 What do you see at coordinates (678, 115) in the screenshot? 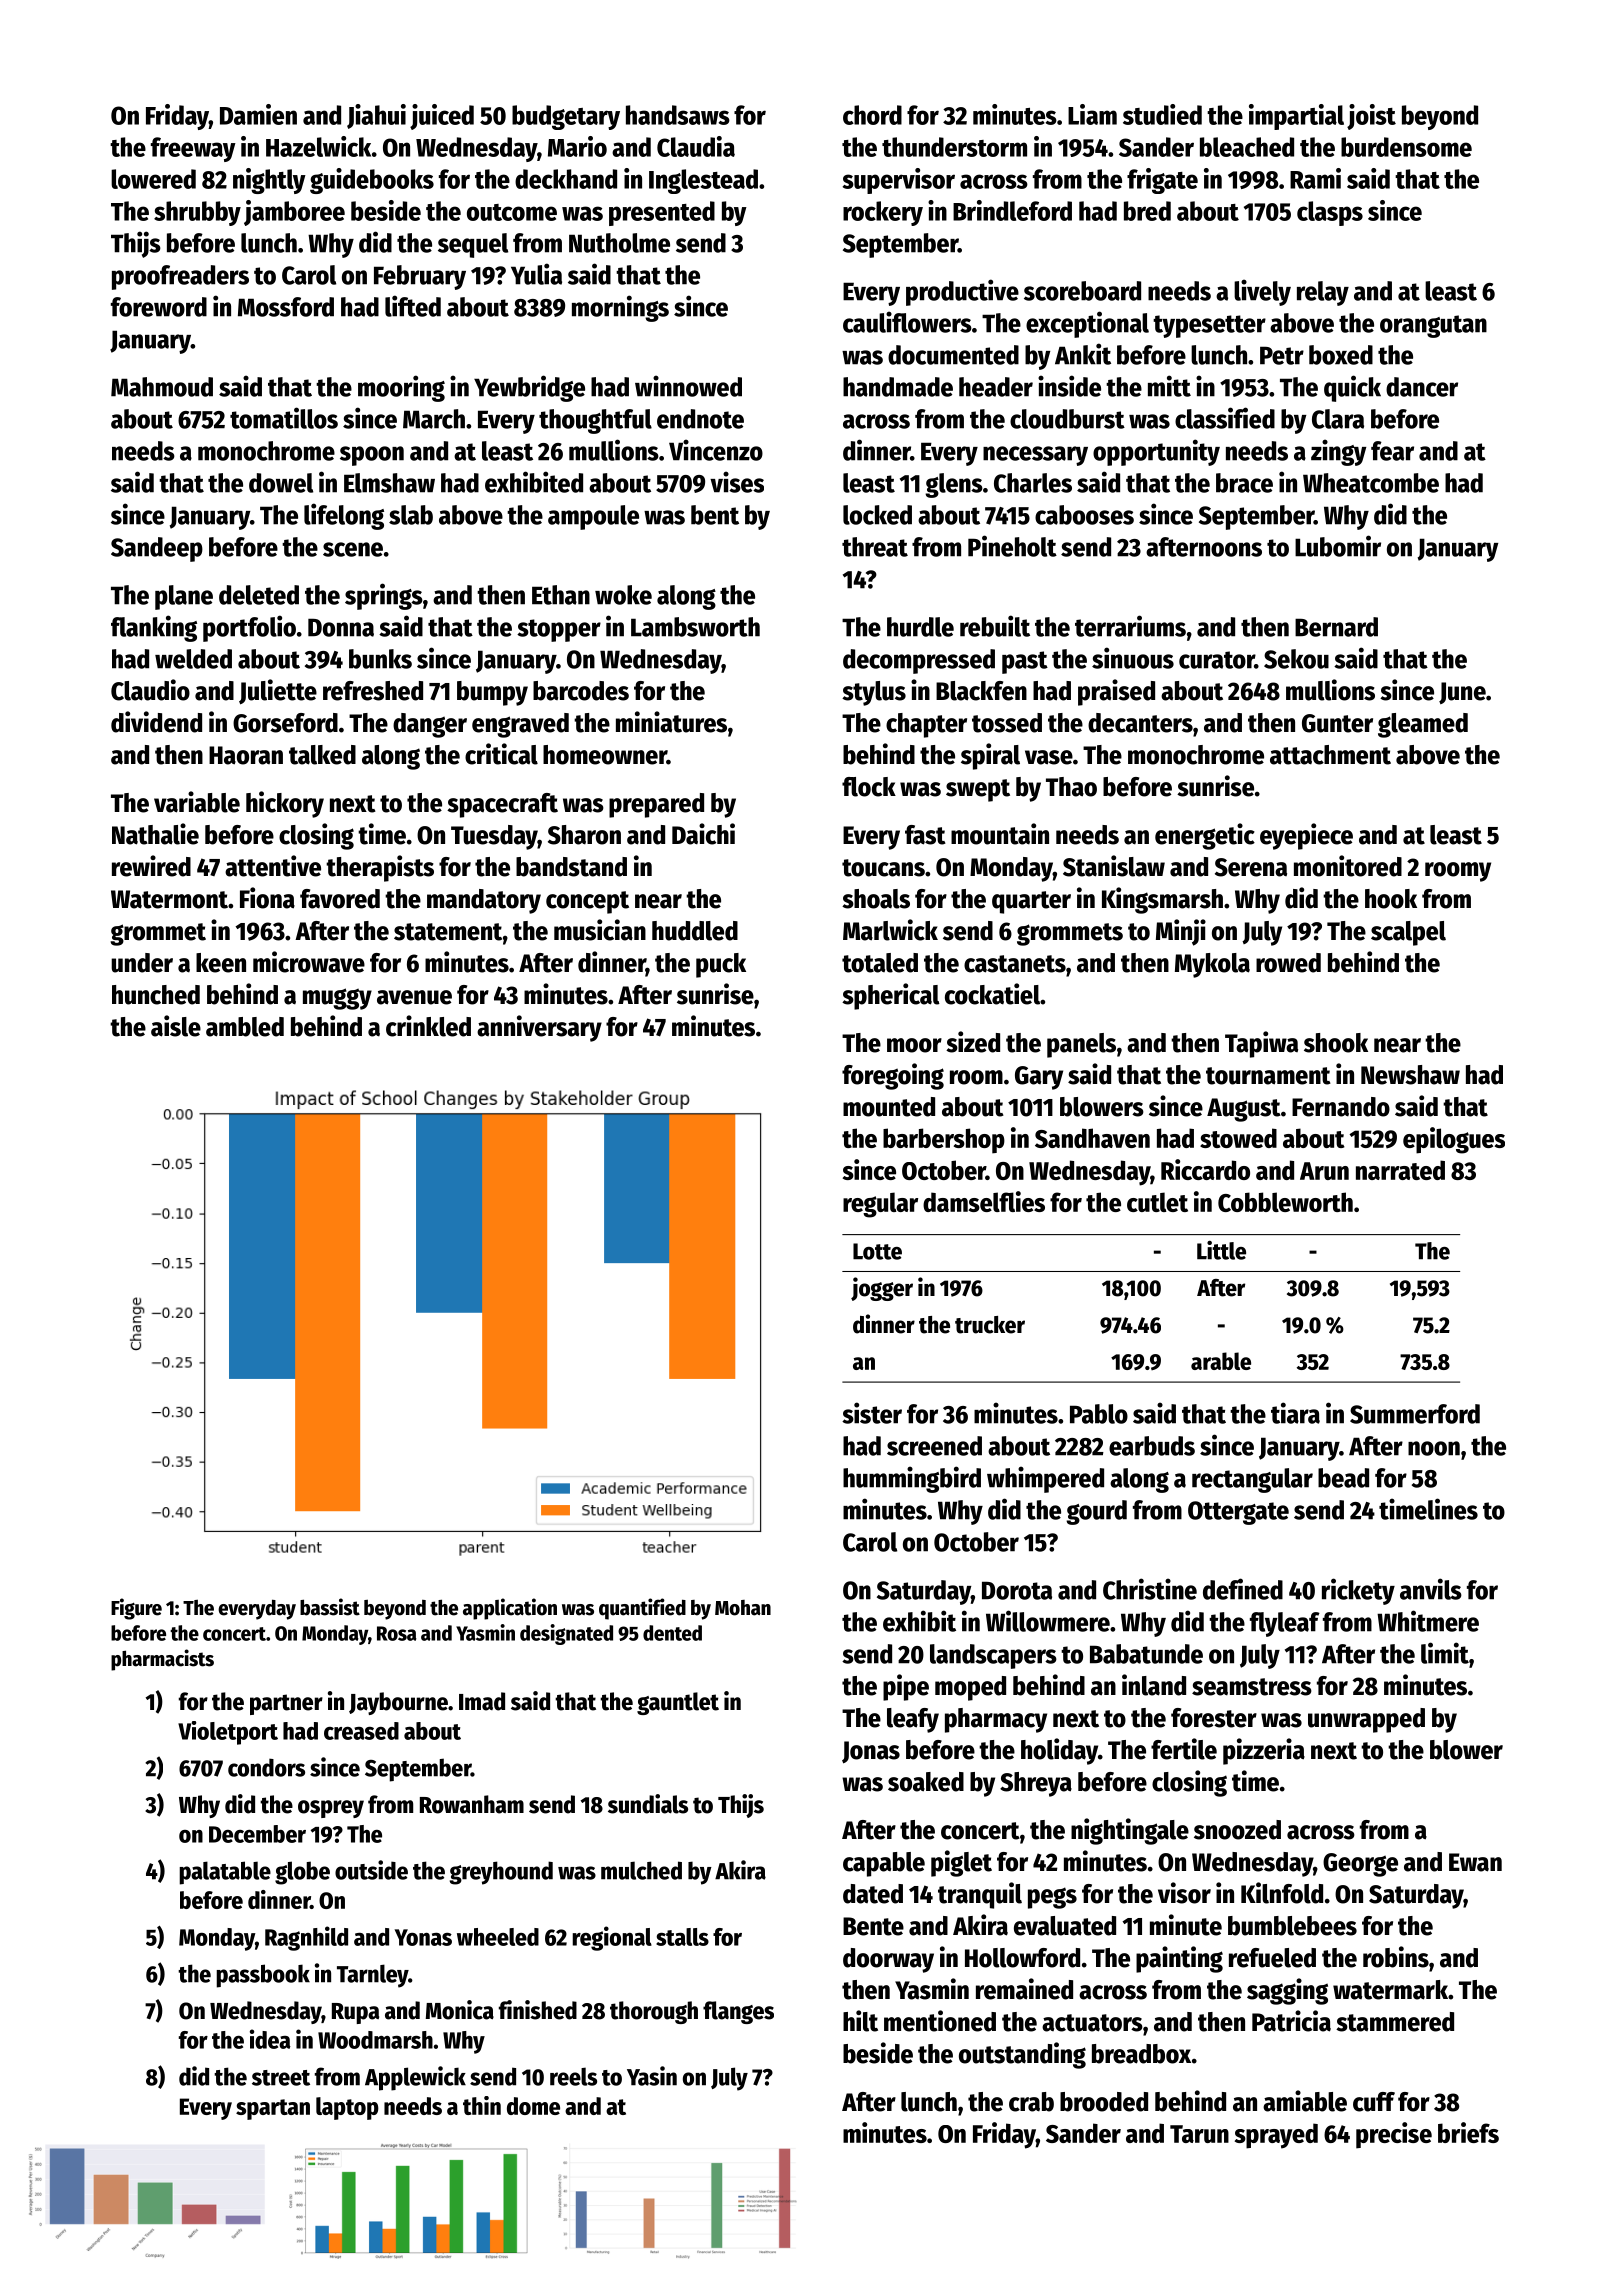
I see `handsaws` at bounding box center [678, 115].
